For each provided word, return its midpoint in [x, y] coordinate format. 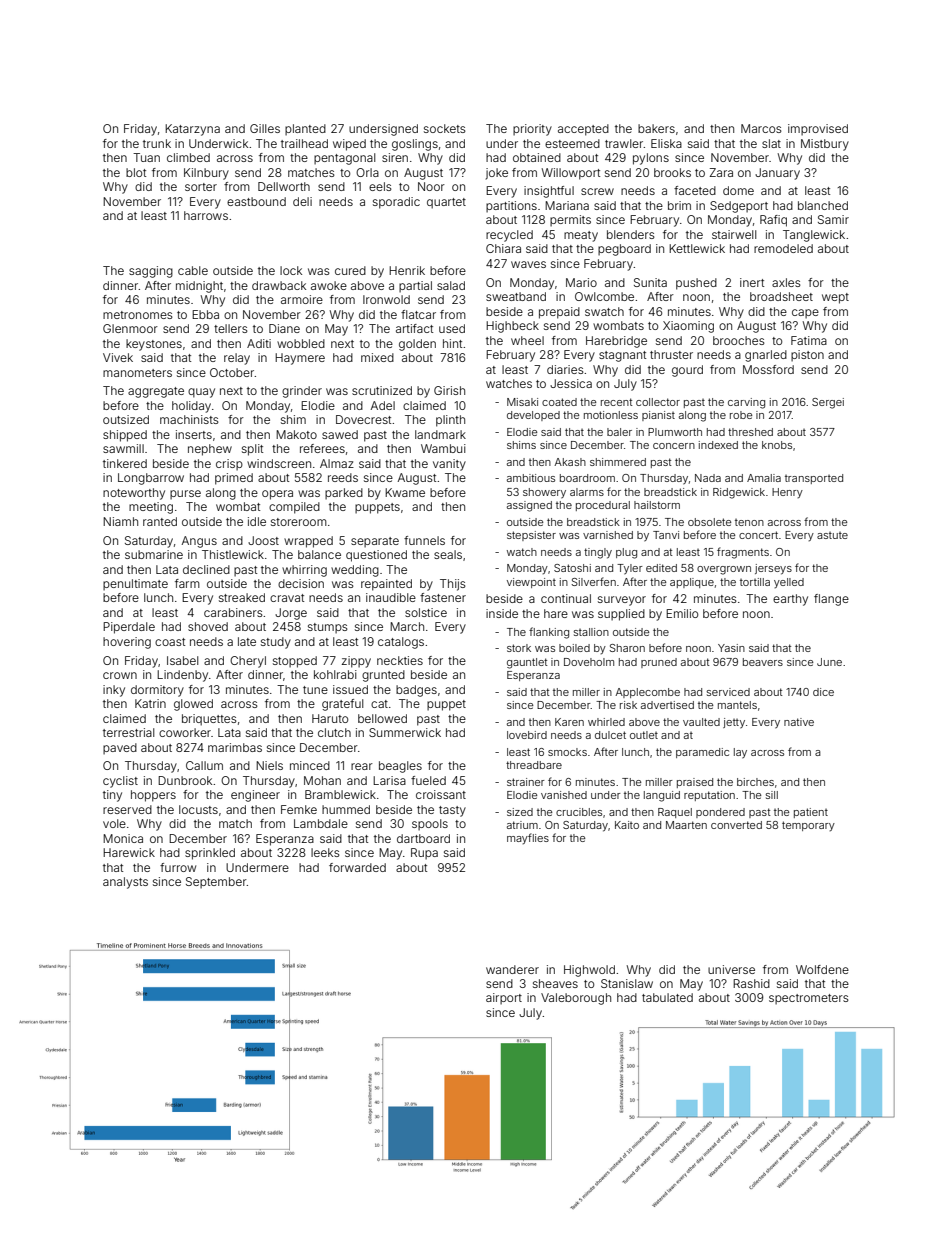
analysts [125, 883]
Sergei [828, 403]
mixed [377, 357]
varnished [608, 535]
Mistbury [825, 145]
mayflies [528, 838]
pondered [720, 813]
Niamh [120, 521]
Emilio [682, 613]
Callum [204, 765]
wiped [349, 145]
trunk [157, 143]
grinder [302, 392]
